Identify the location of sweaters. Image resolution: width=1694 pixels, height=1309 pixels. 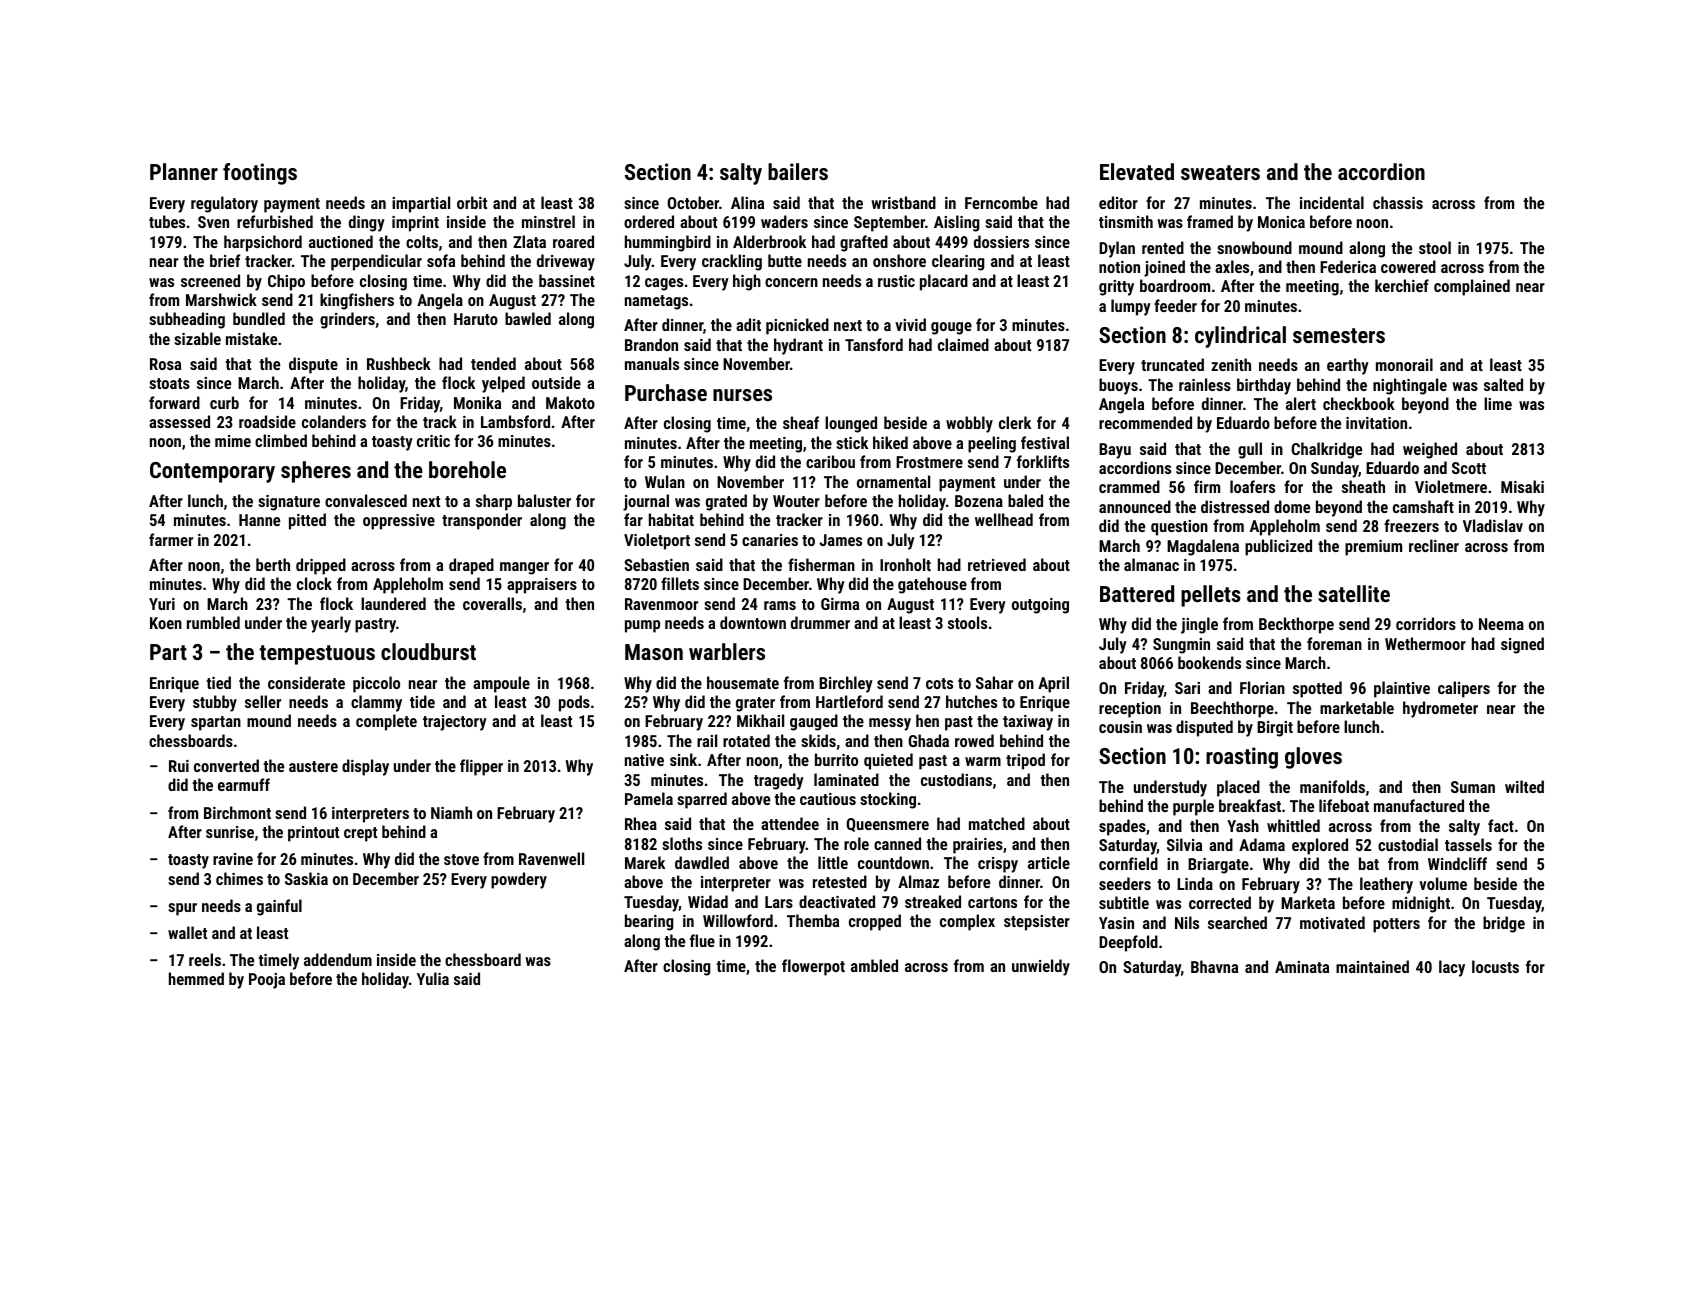
(1220, 172).
